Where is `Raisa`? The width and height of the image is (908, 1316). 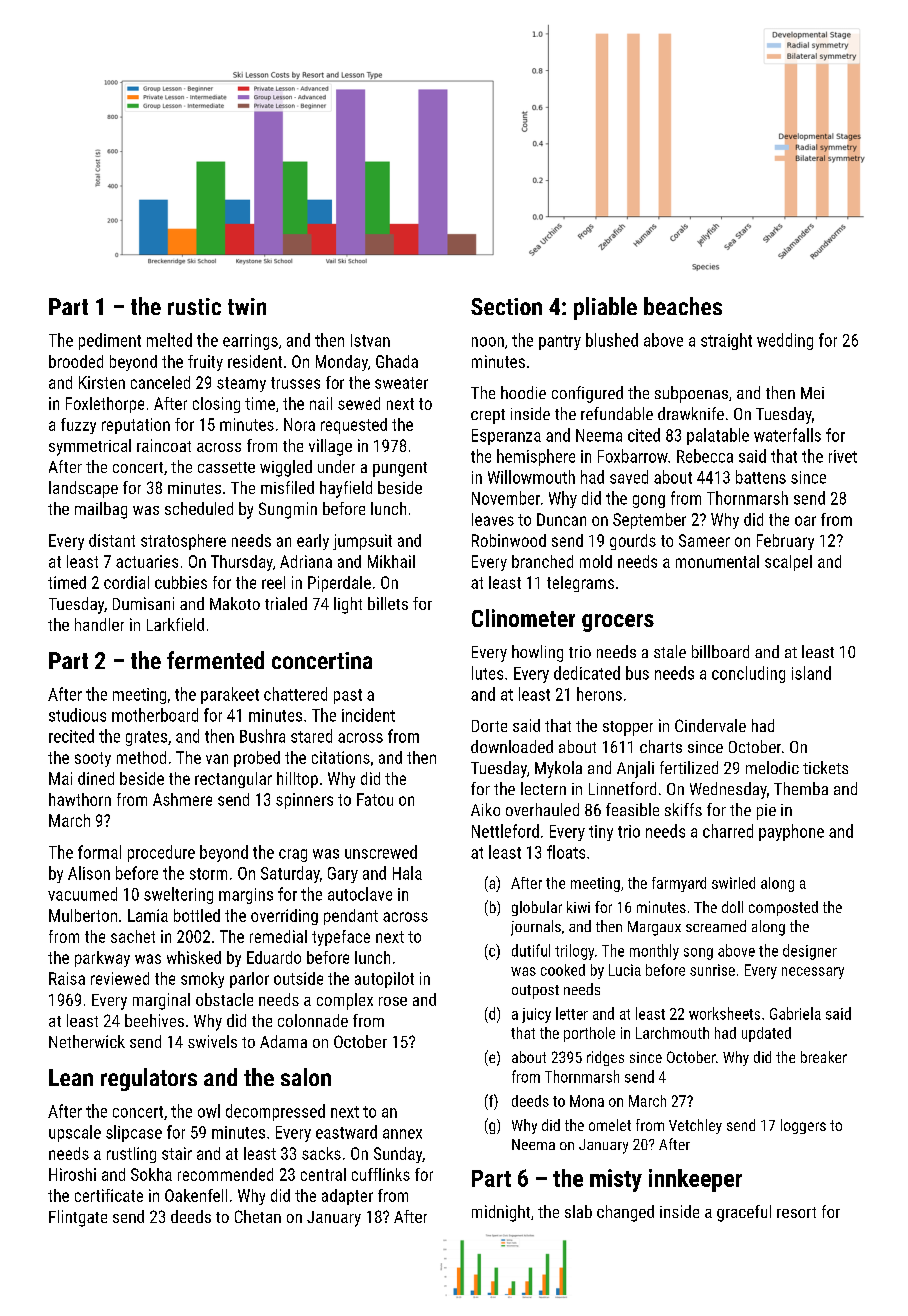 Raisa is located at coordinates (67, 978).
